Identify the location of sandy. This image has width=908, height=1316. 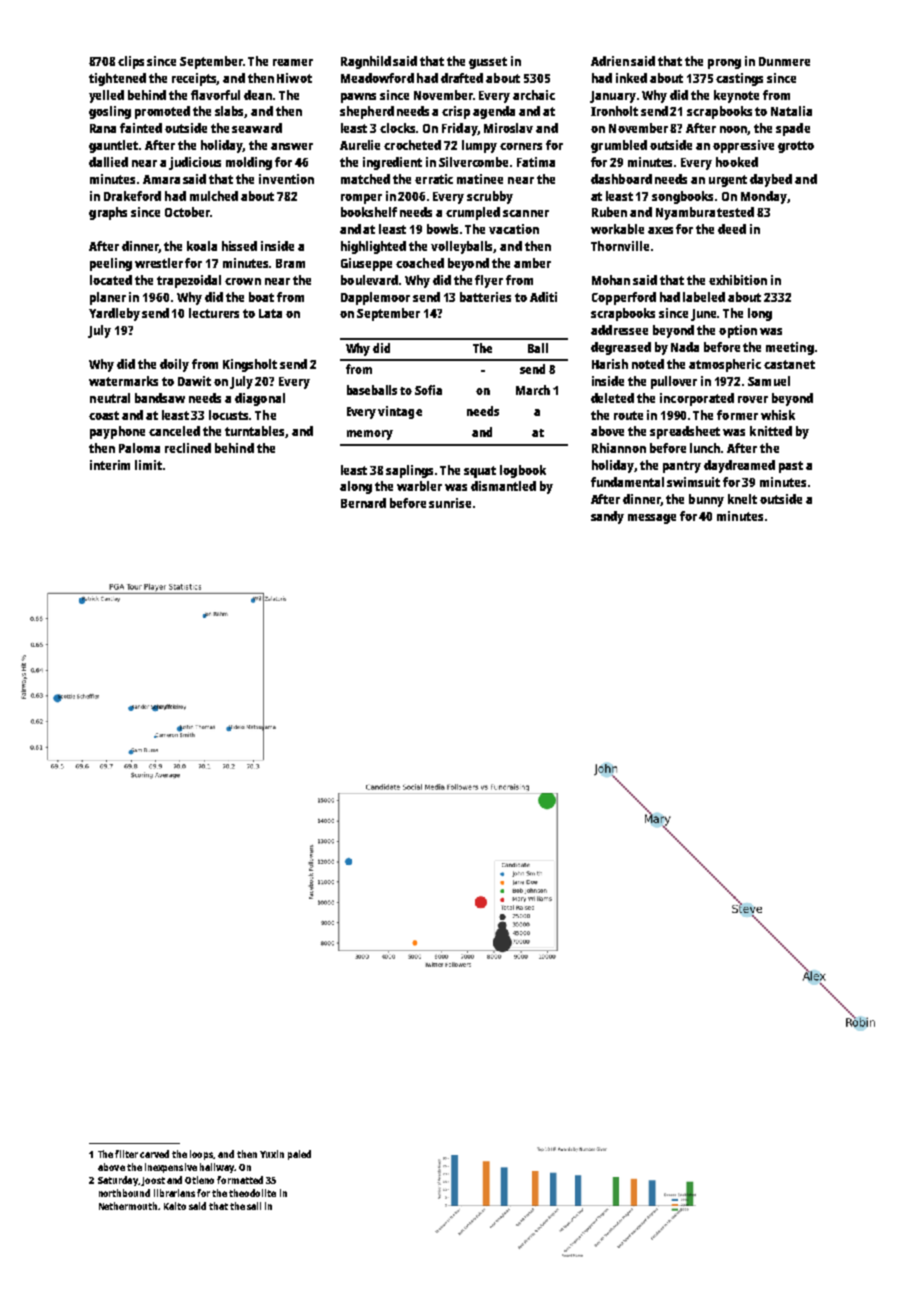
(607, 517).
